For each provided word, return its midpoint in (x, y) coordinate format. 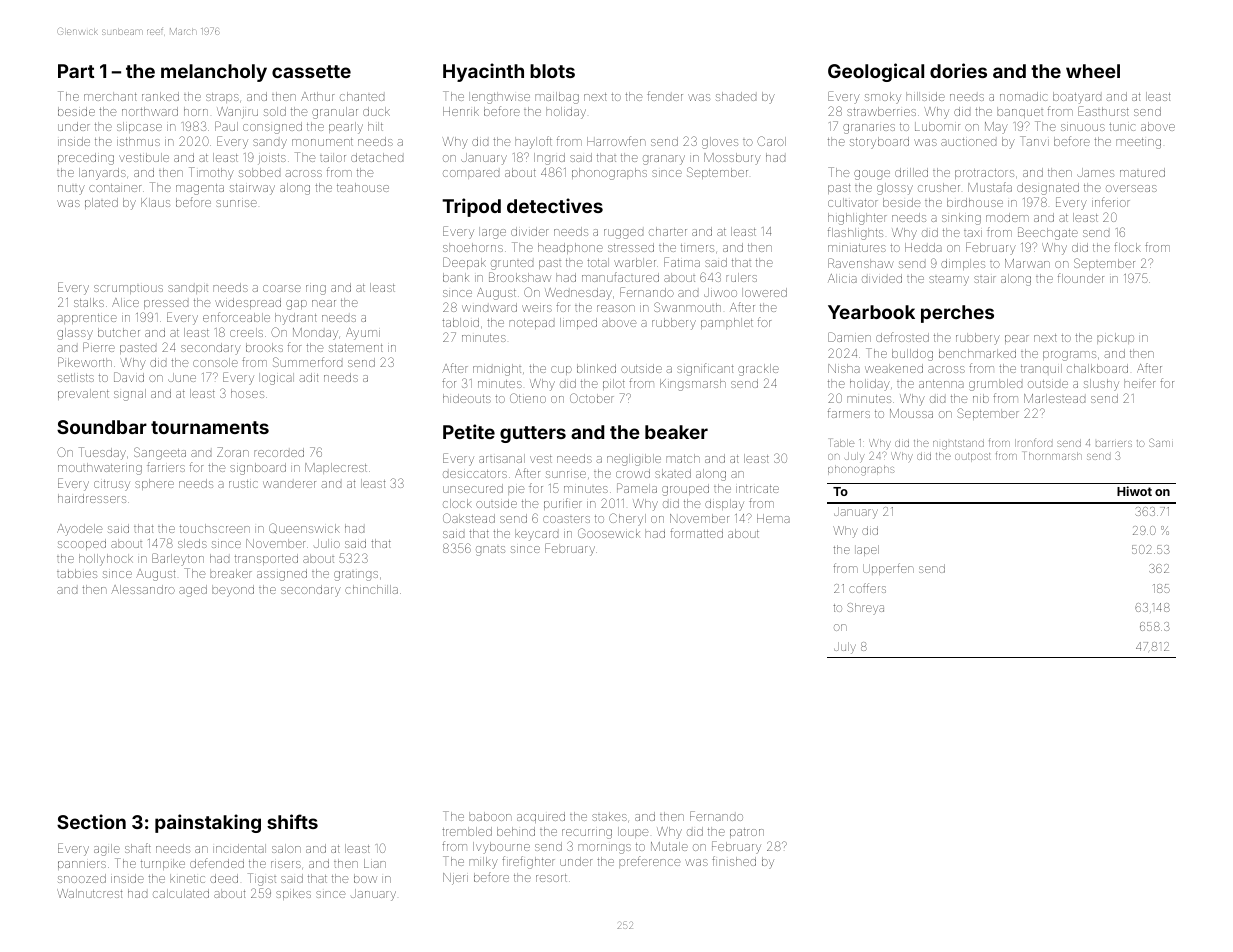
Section (91, 821)
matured (1142, 172)
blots (552, 71)
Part (76, 71)
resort (551, 878)
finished (734, 861)
